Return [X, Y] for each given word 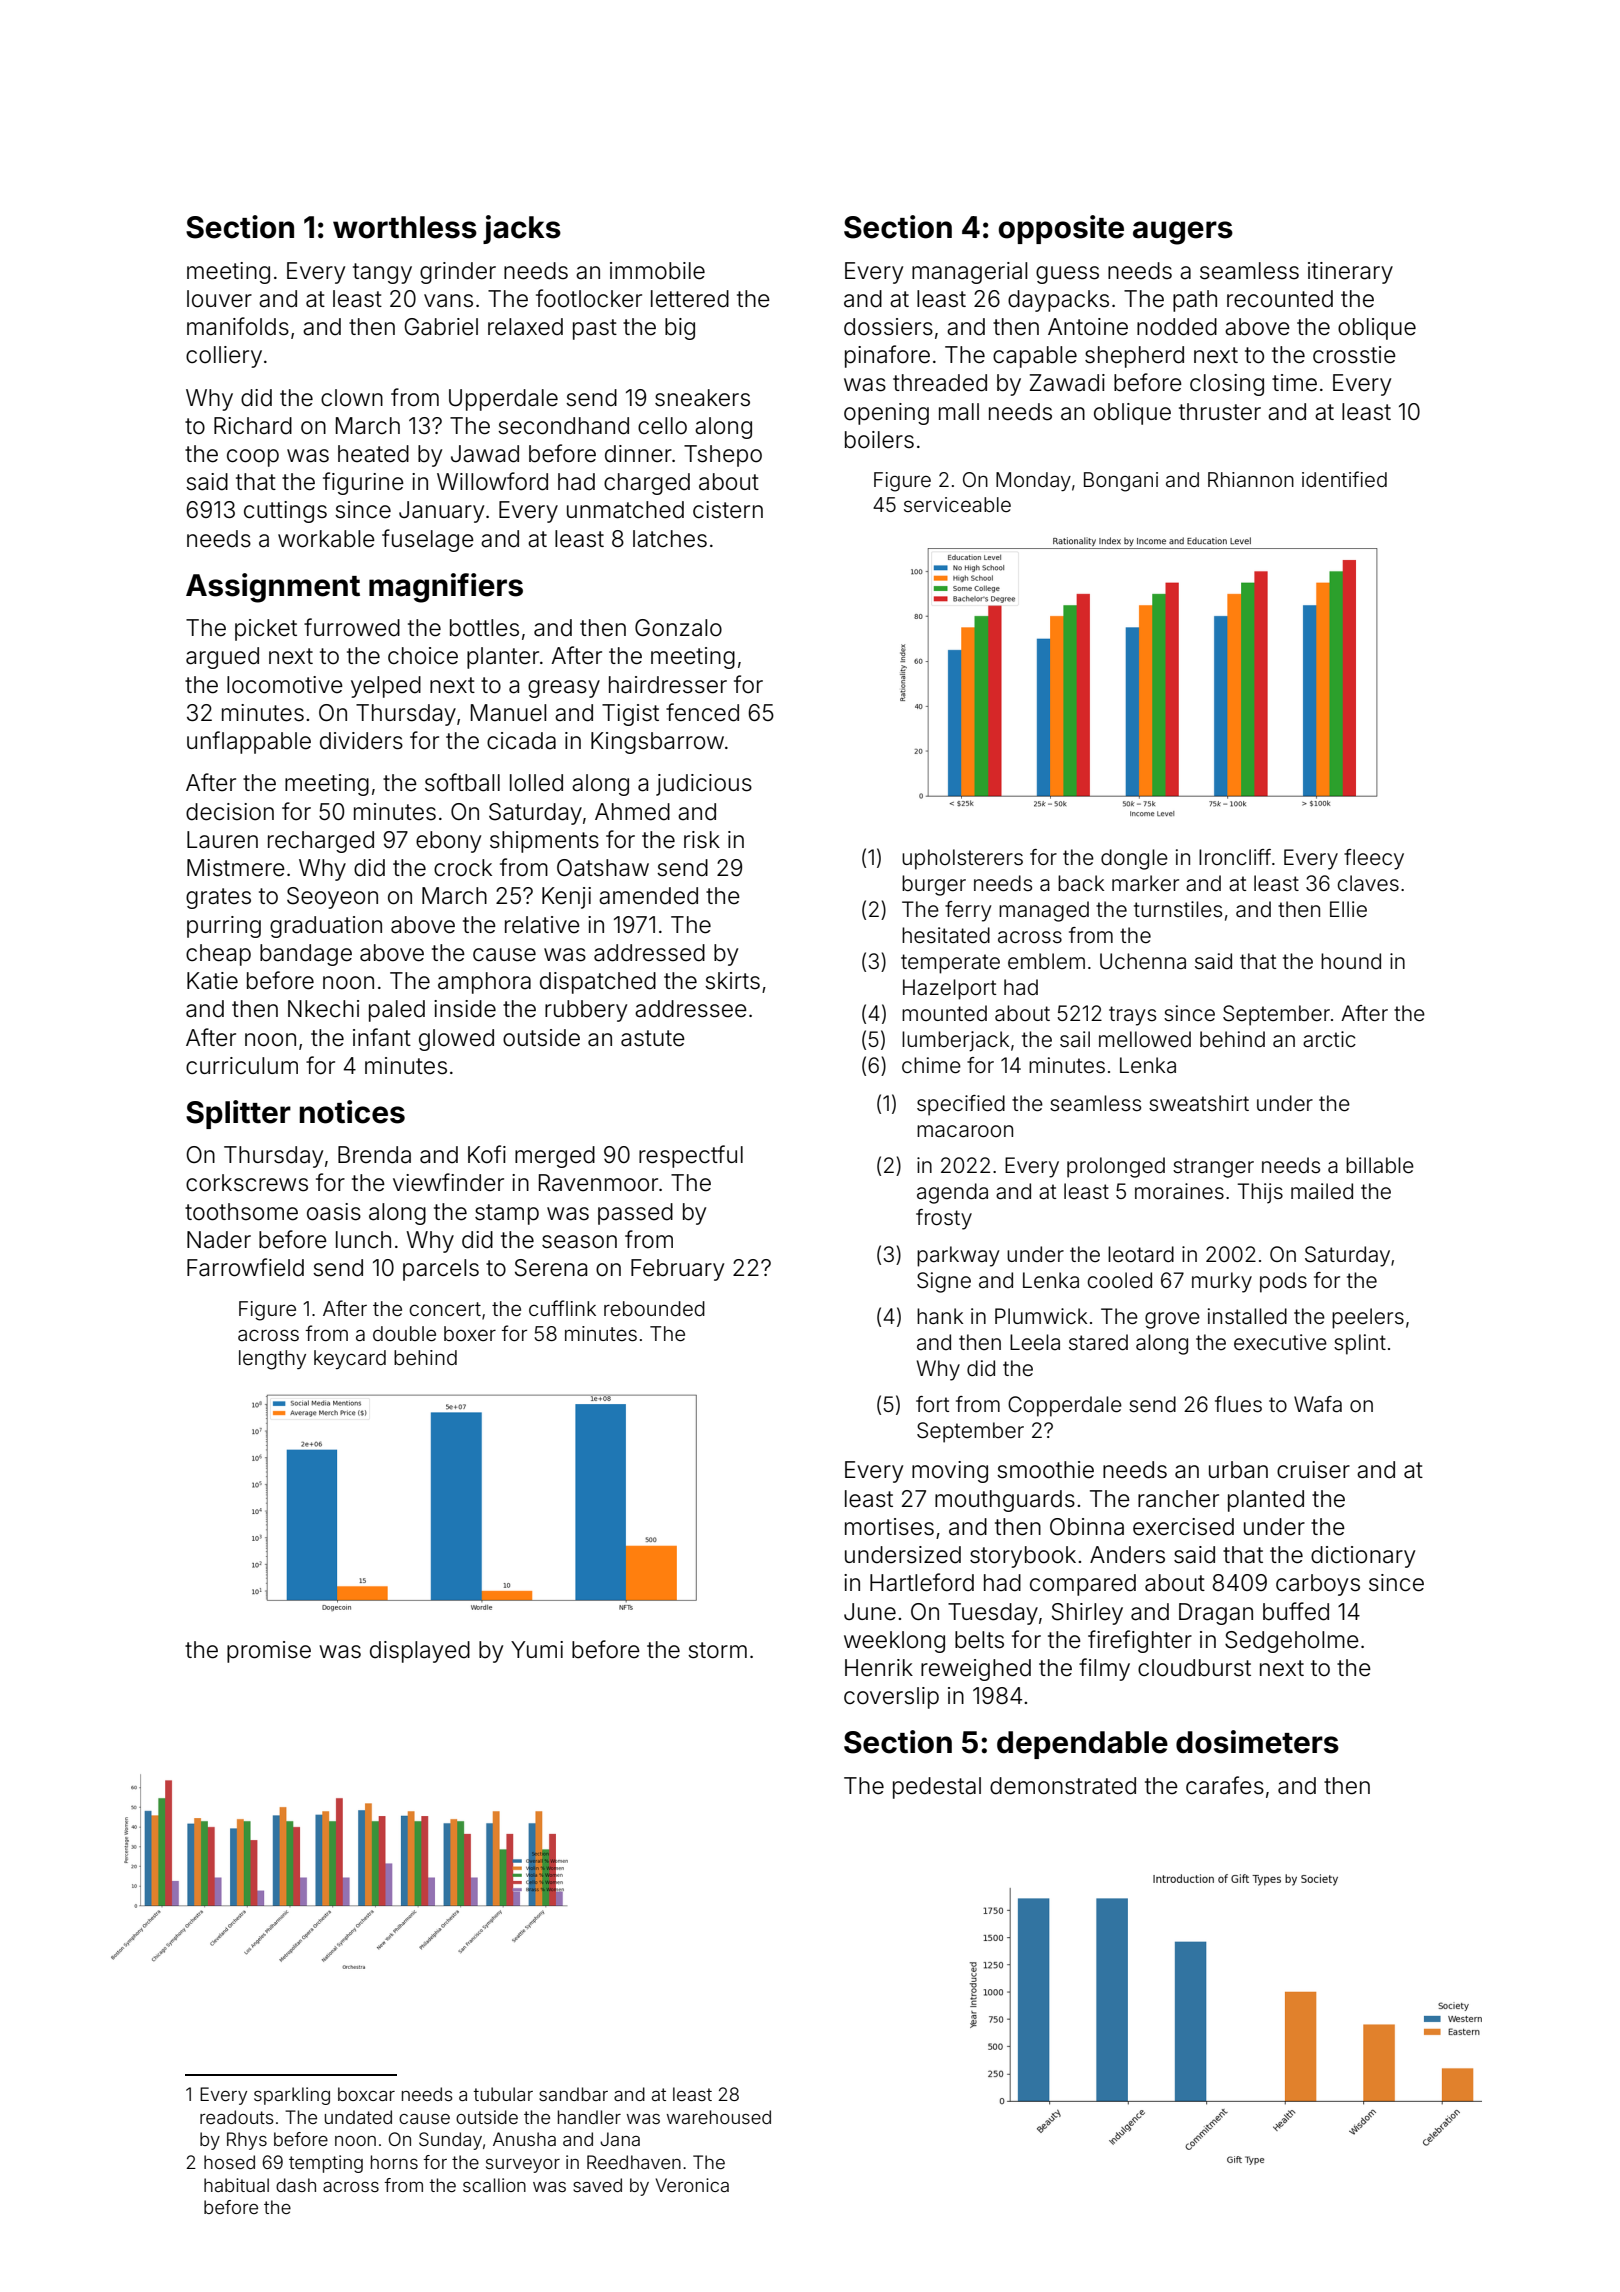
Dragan [1216, 1614]
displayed [420, 1652]
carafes [1225, 1785]
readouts [237, 2117]
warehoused [719, 2117]
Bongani [1121, 482]
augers [1183, 233]
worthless [405, 227]
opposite [1061, 229]
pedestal [937, 1788]
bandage [306, 955]
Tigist [630, 715]
